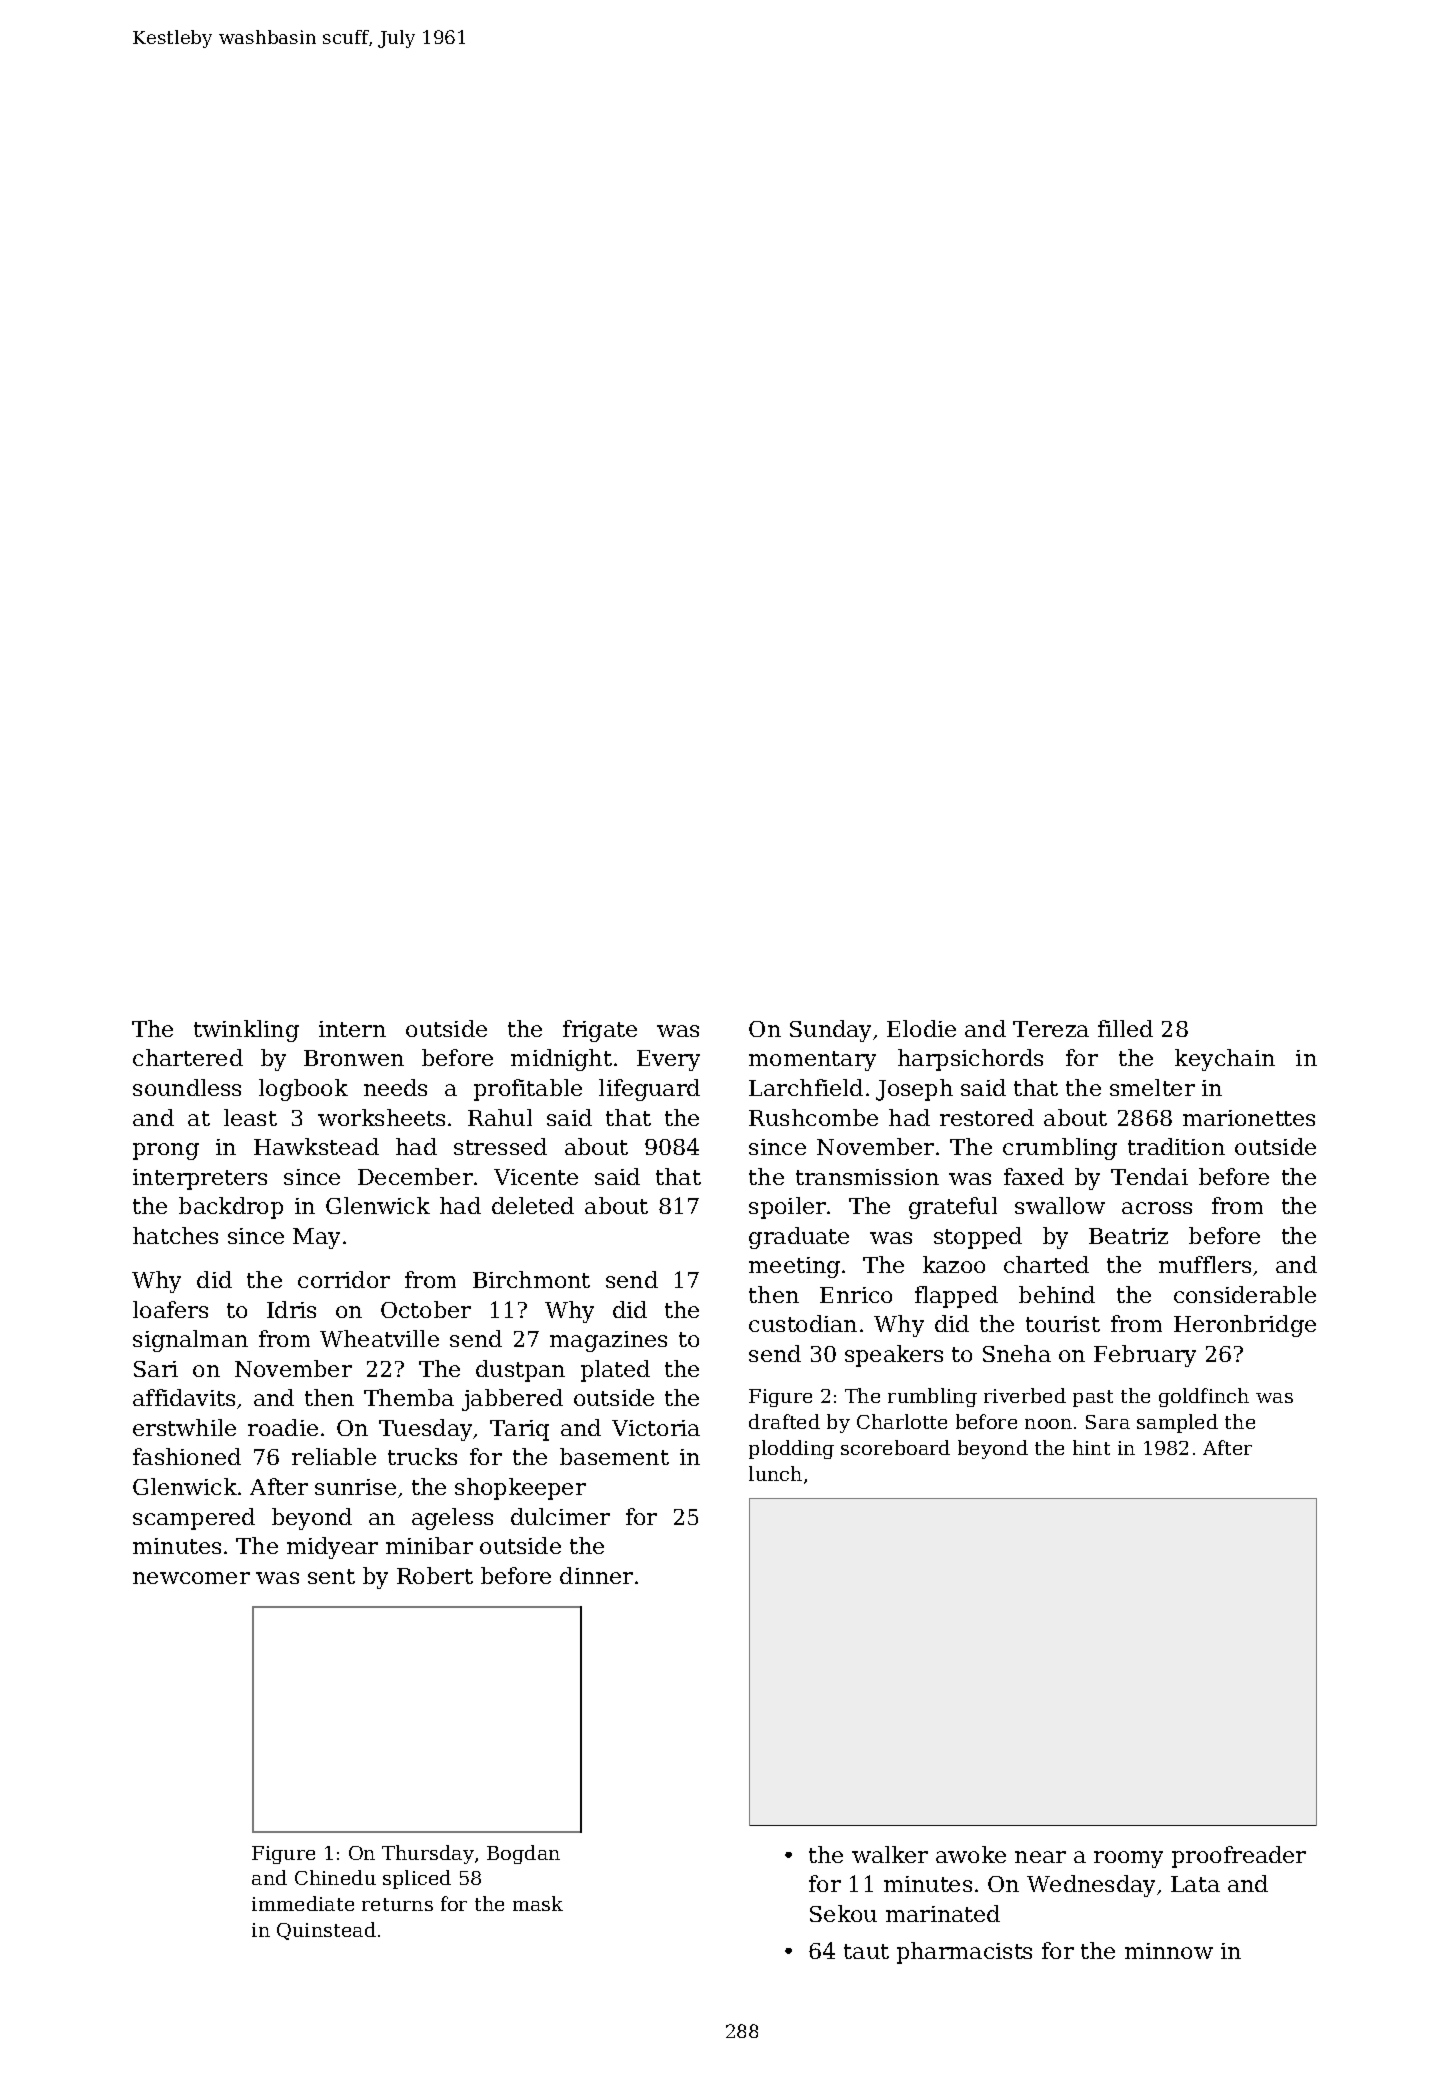 Image resolution: width=1450 pixels, height=2100 pixels. I want to click on twinkling, so click(246, 1031).
